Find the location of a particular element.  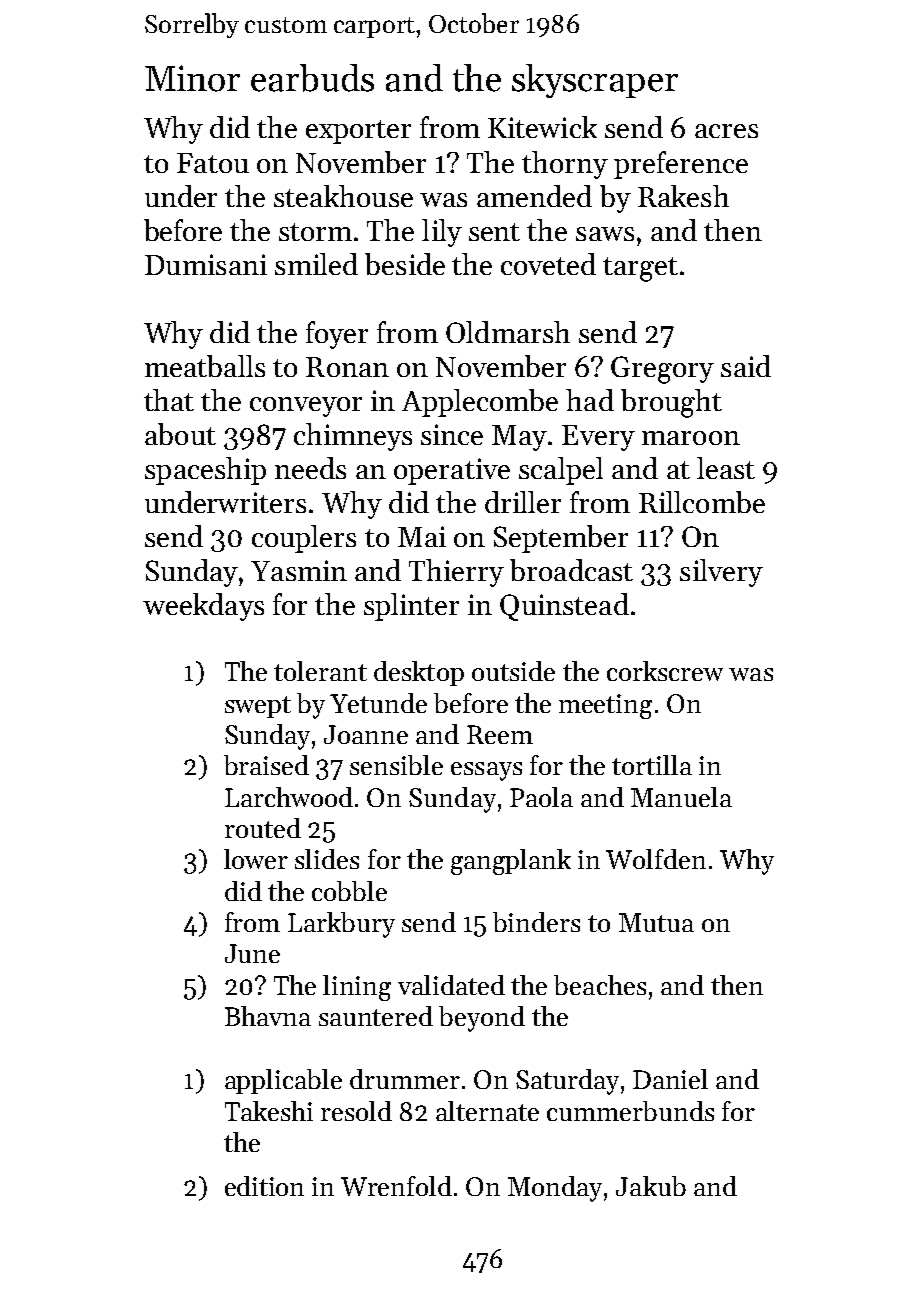

essays is located at coordinates (486, 771).
